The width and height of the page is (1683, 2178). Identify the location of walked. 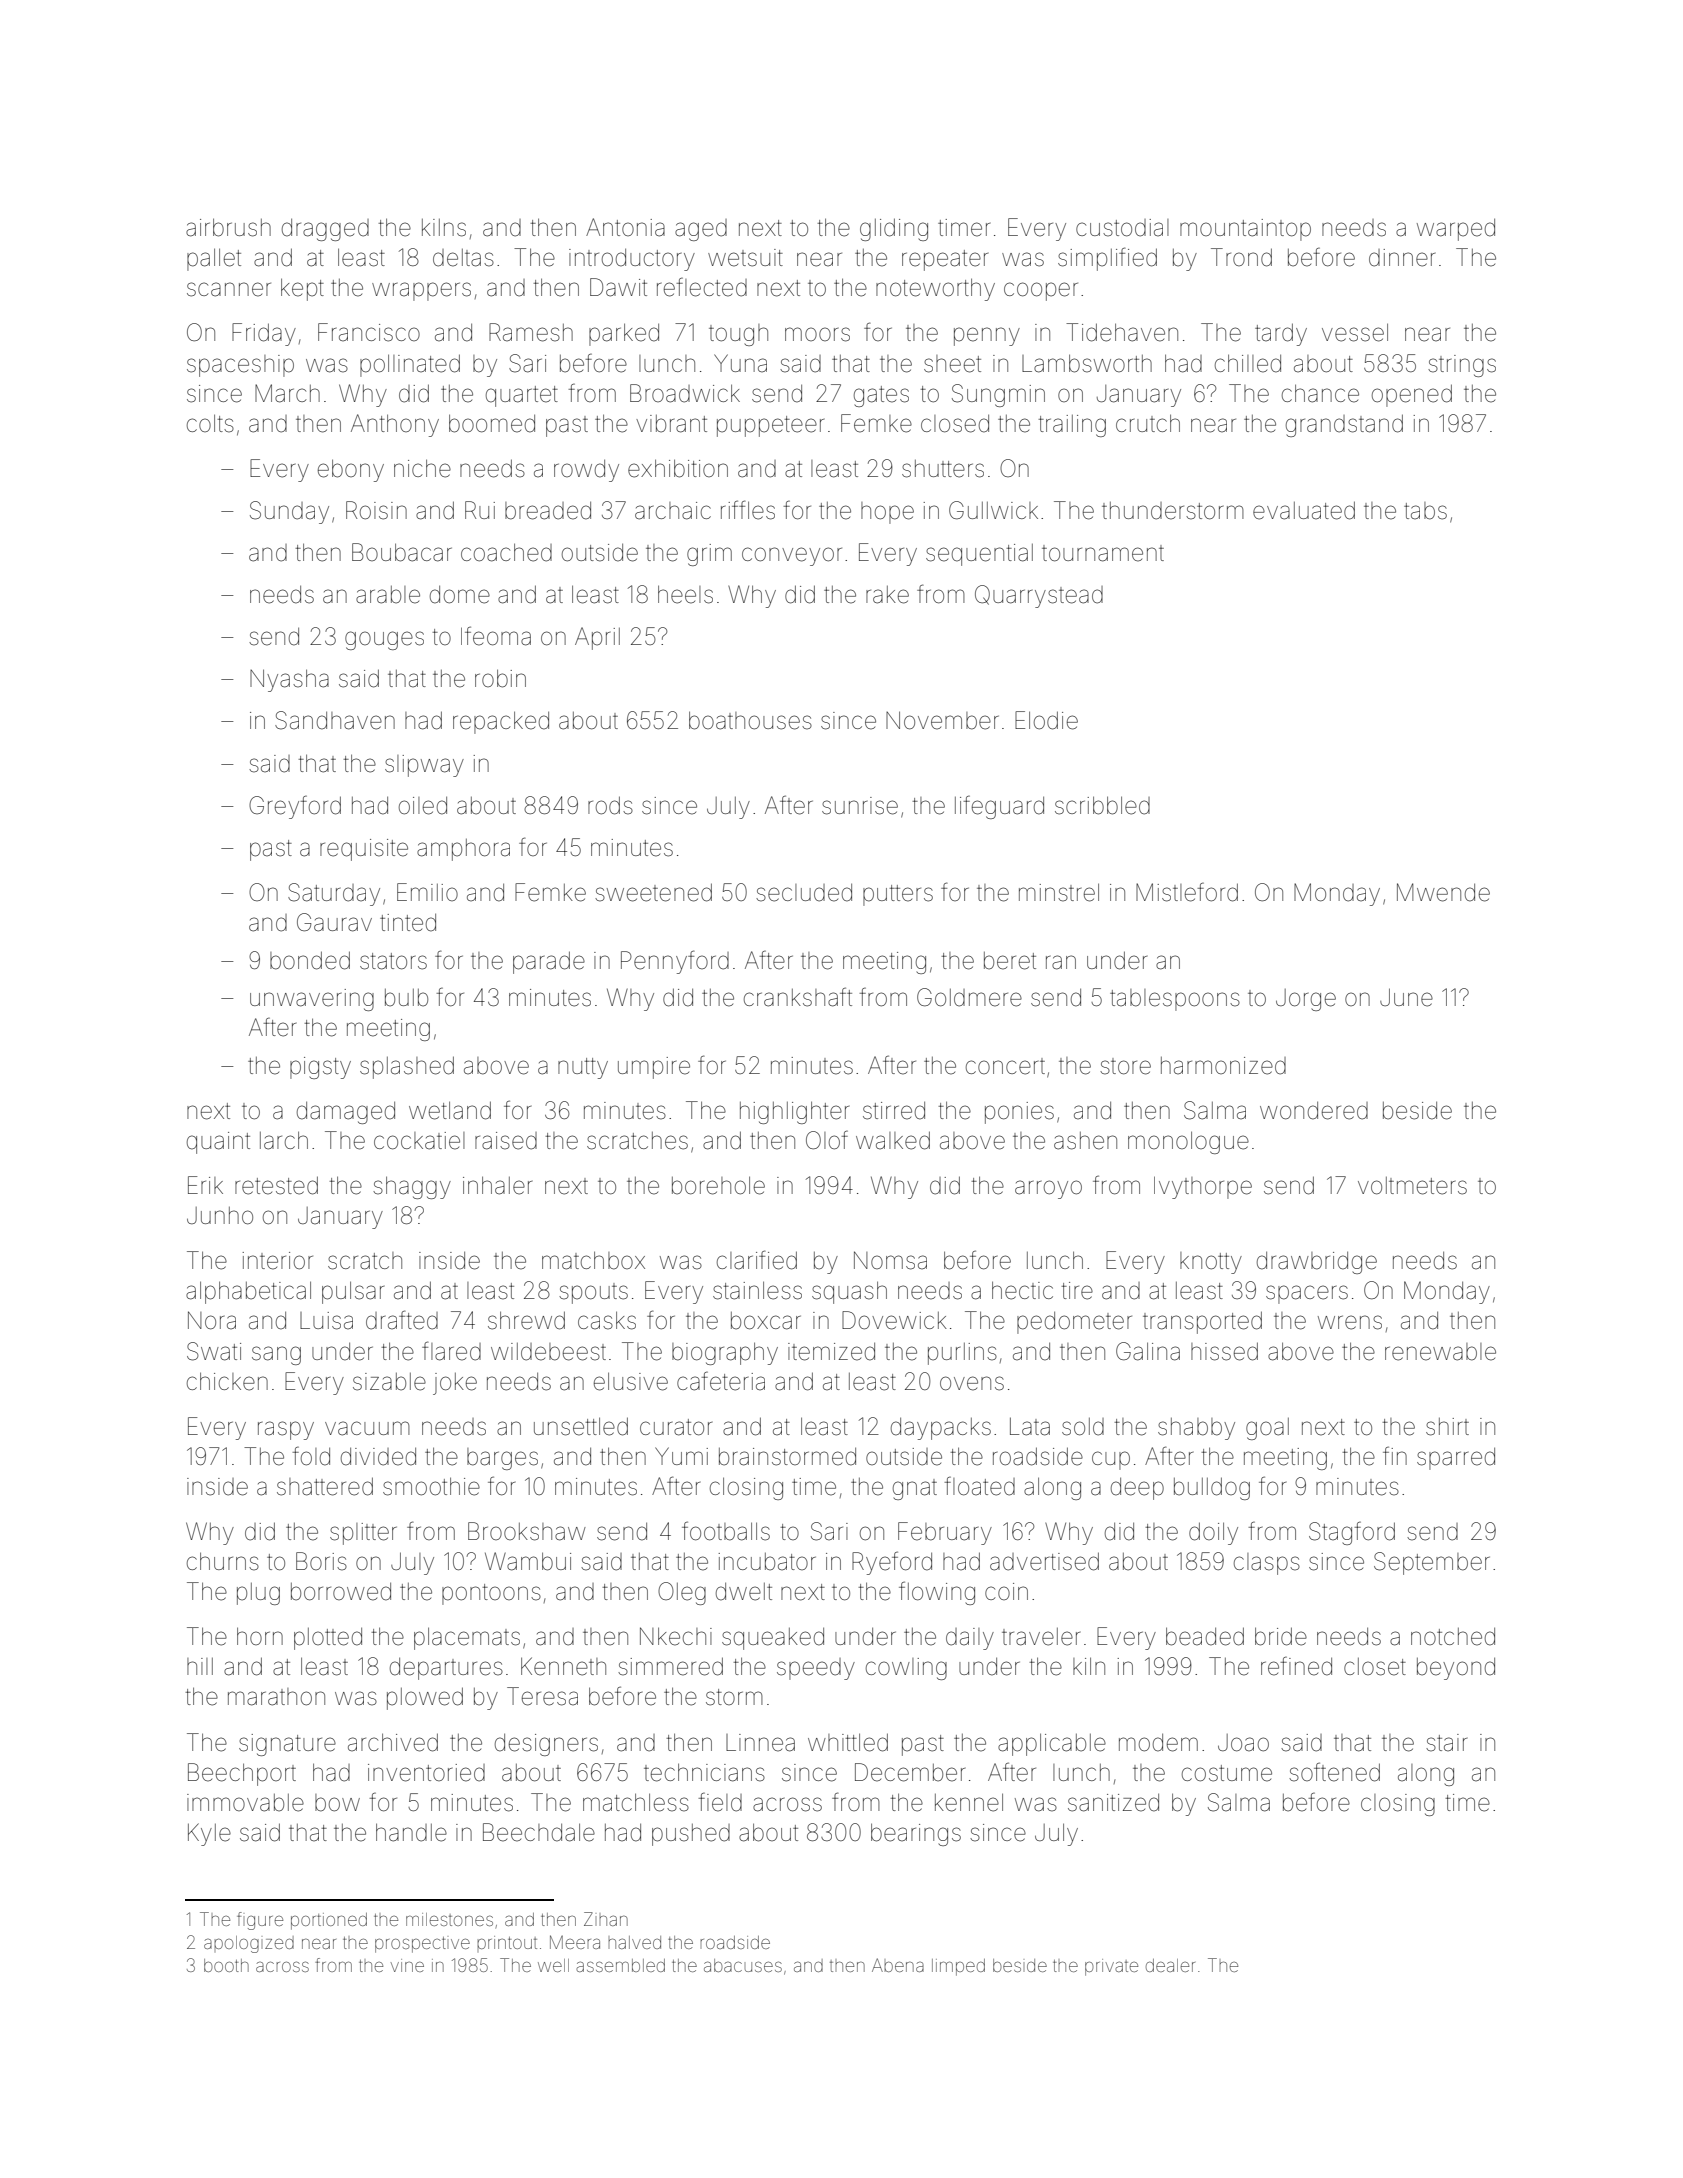
(893, 1140).
